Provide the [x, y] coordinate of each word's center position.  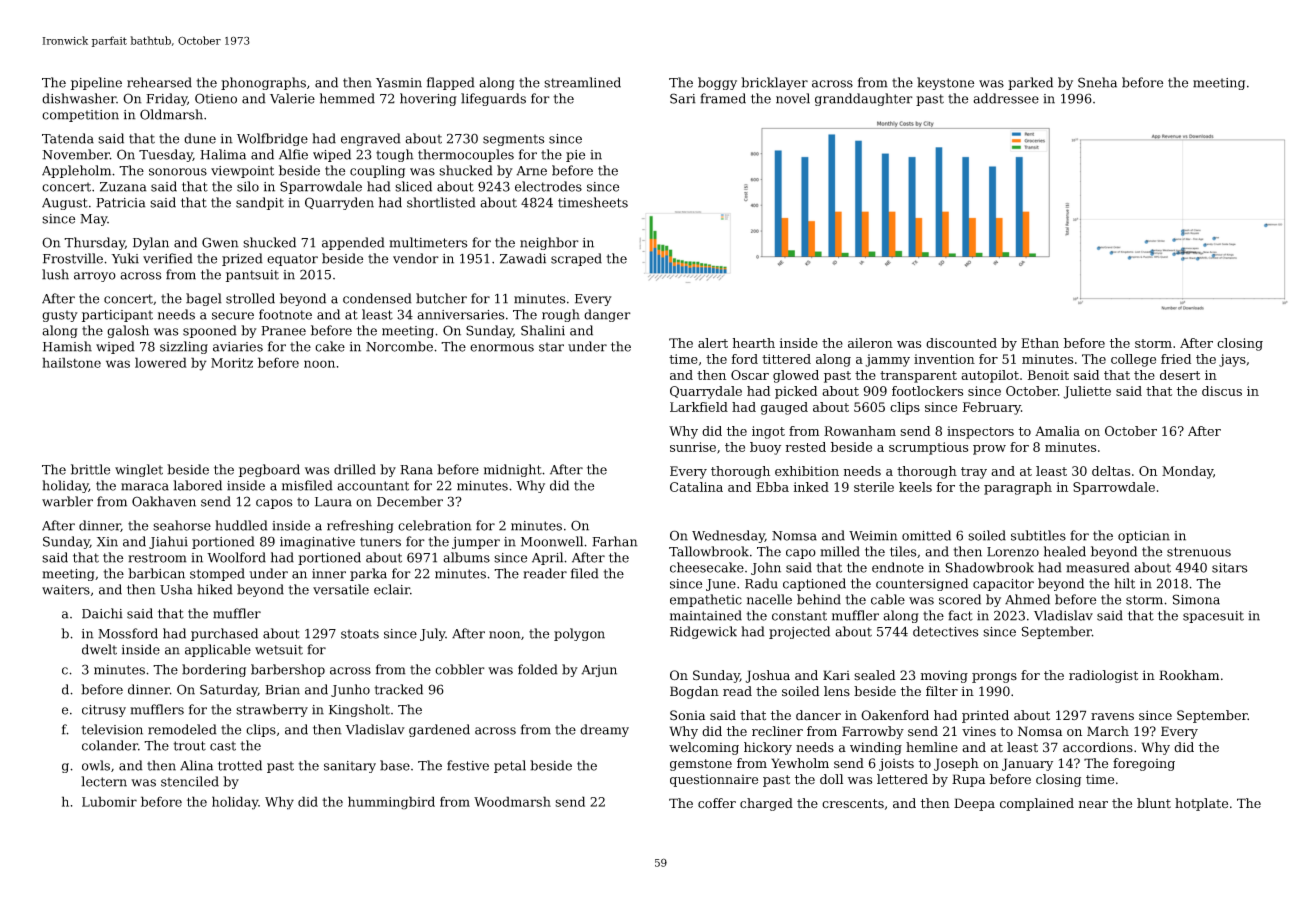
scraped [576, 259]
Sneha [1097, 82]
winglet [139, 470]
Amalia [1057, 431]
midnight [513, 470]
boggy [717, 83]
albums [466, 557]
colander [110, 745]
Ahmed [1027, 599]
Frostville [73, 258]
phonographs [263, 83]
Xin [107, 542]
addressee [1006, 98]
